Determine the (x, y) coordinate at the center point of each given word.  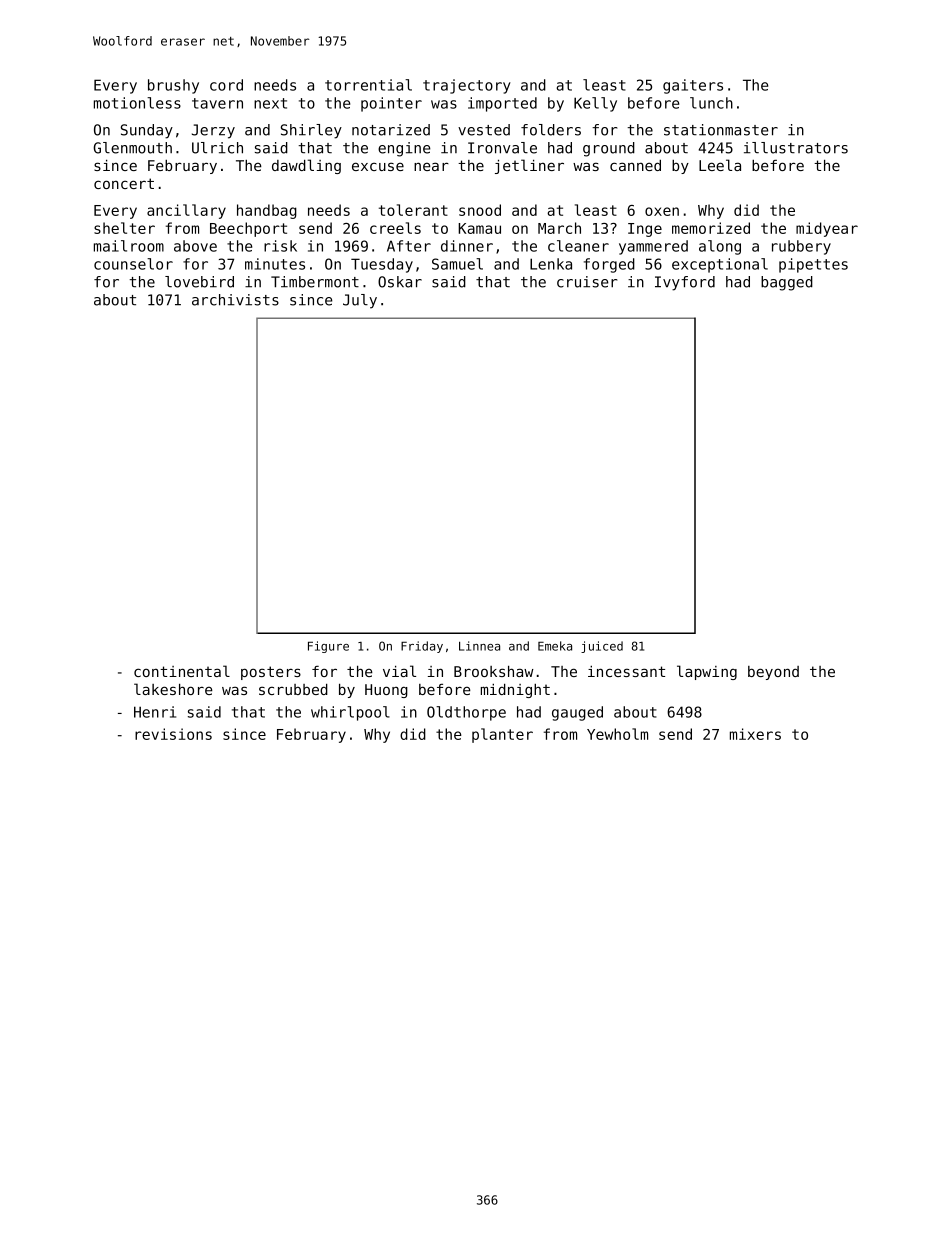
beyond (773, 673)
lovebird (199, 282)
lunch (711, 103)
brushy (173, 86)
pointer (391, 104)
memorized (711, 228)
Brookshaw (494, 671)
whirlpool (350, 713)
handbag (267, 211)
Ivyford (685, 283)
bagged (787, 283)
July (360, 301)
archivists (235, 300)
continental (182, 671)
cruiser (587, 282)
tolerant (413, 210)
